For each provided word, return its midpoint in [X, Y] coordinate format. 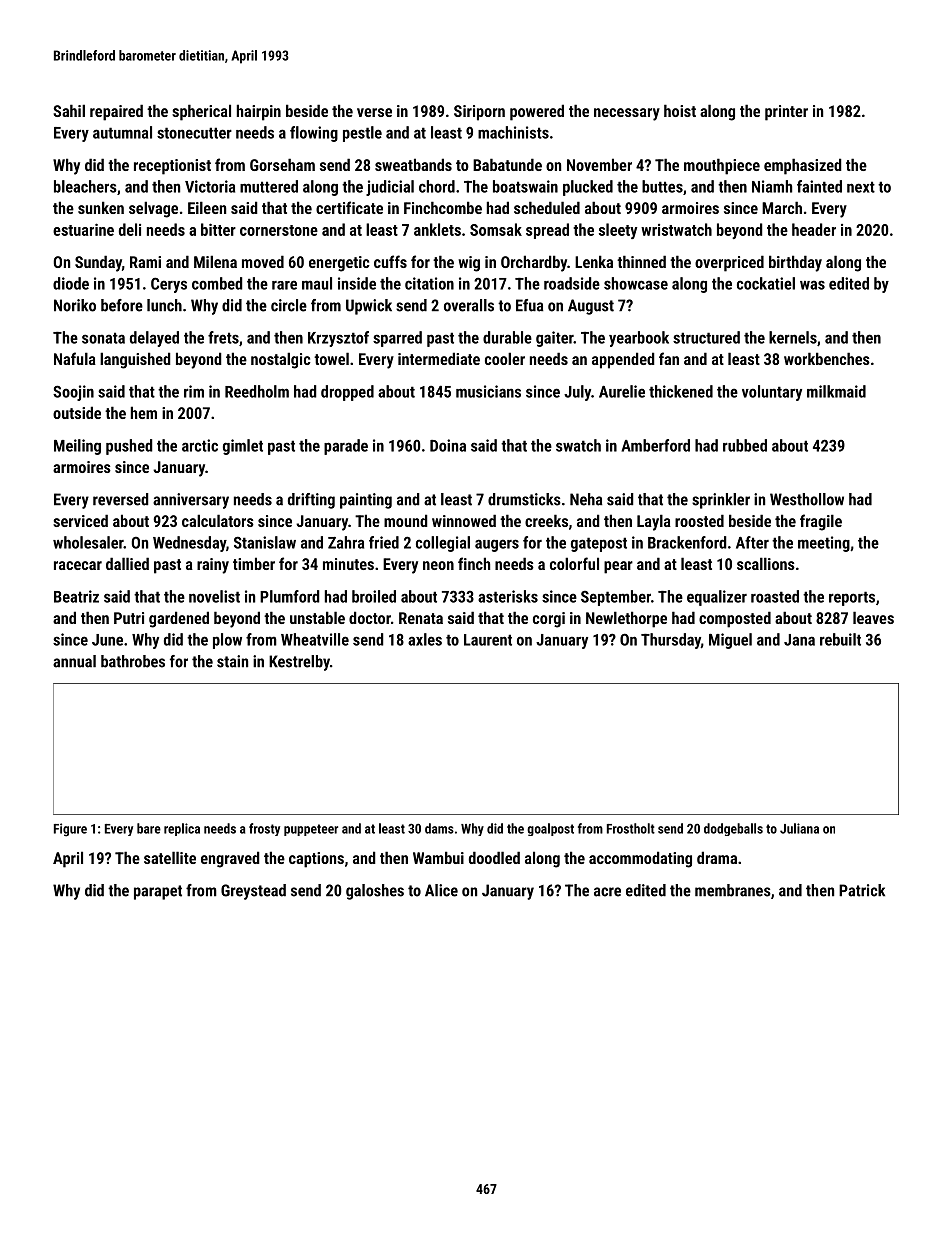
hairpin [259, 112]
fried [384, 542]
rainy [213, 566]
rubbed [745, 445]
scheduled [547, 207]
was [812, 285]
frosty [264, 829]
